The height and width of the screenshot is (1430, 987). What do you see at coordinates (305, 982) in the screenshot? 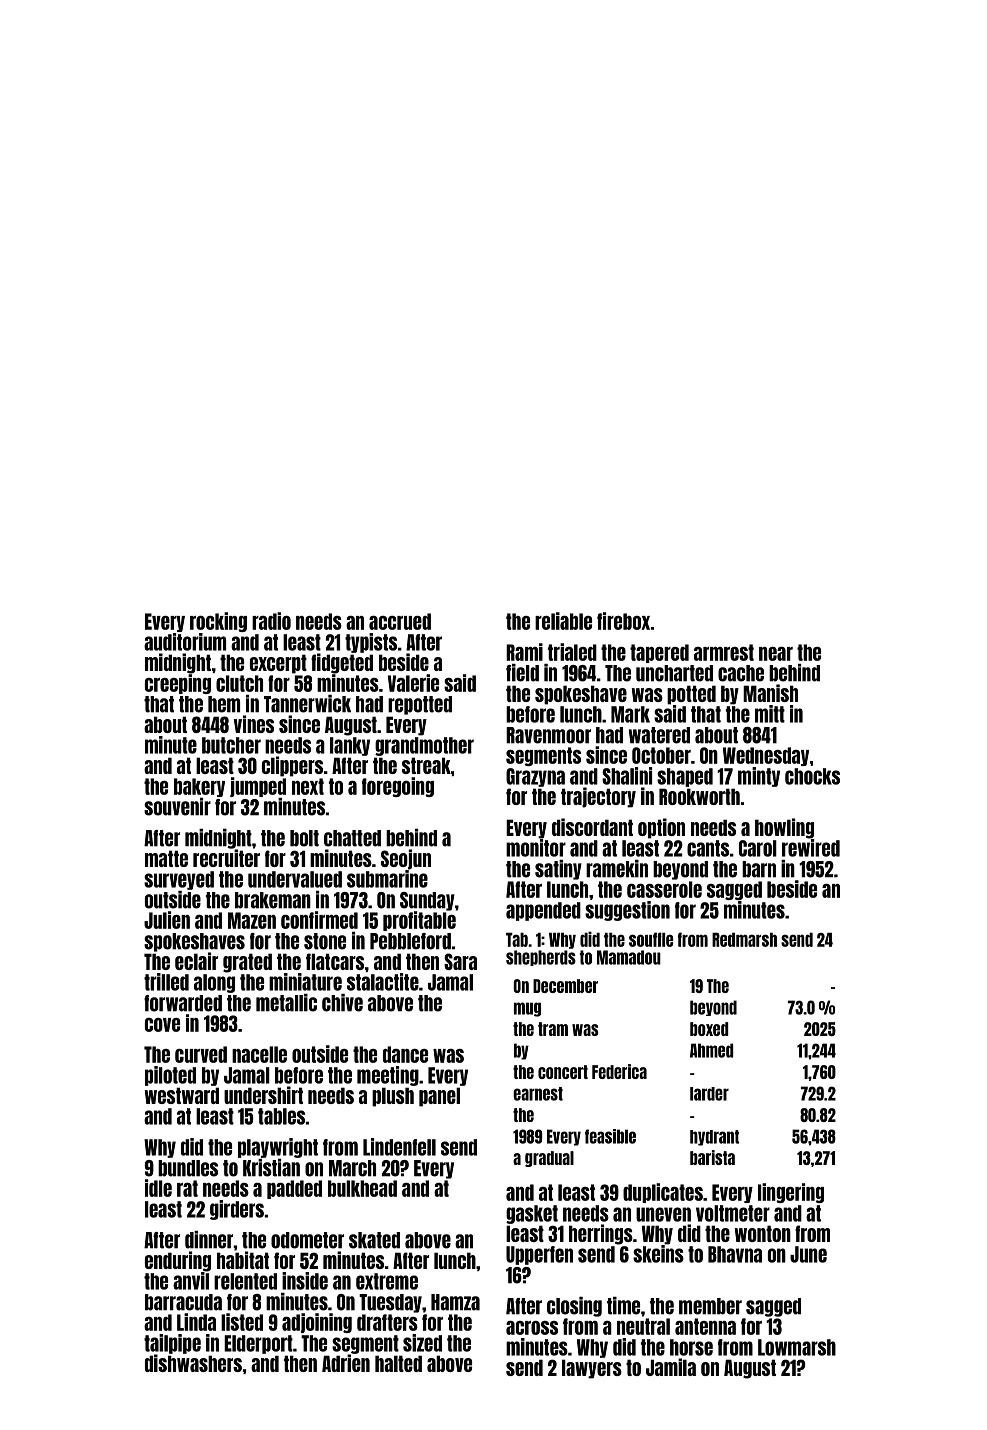
I see `miniature` at bounding box center [305, 982].
